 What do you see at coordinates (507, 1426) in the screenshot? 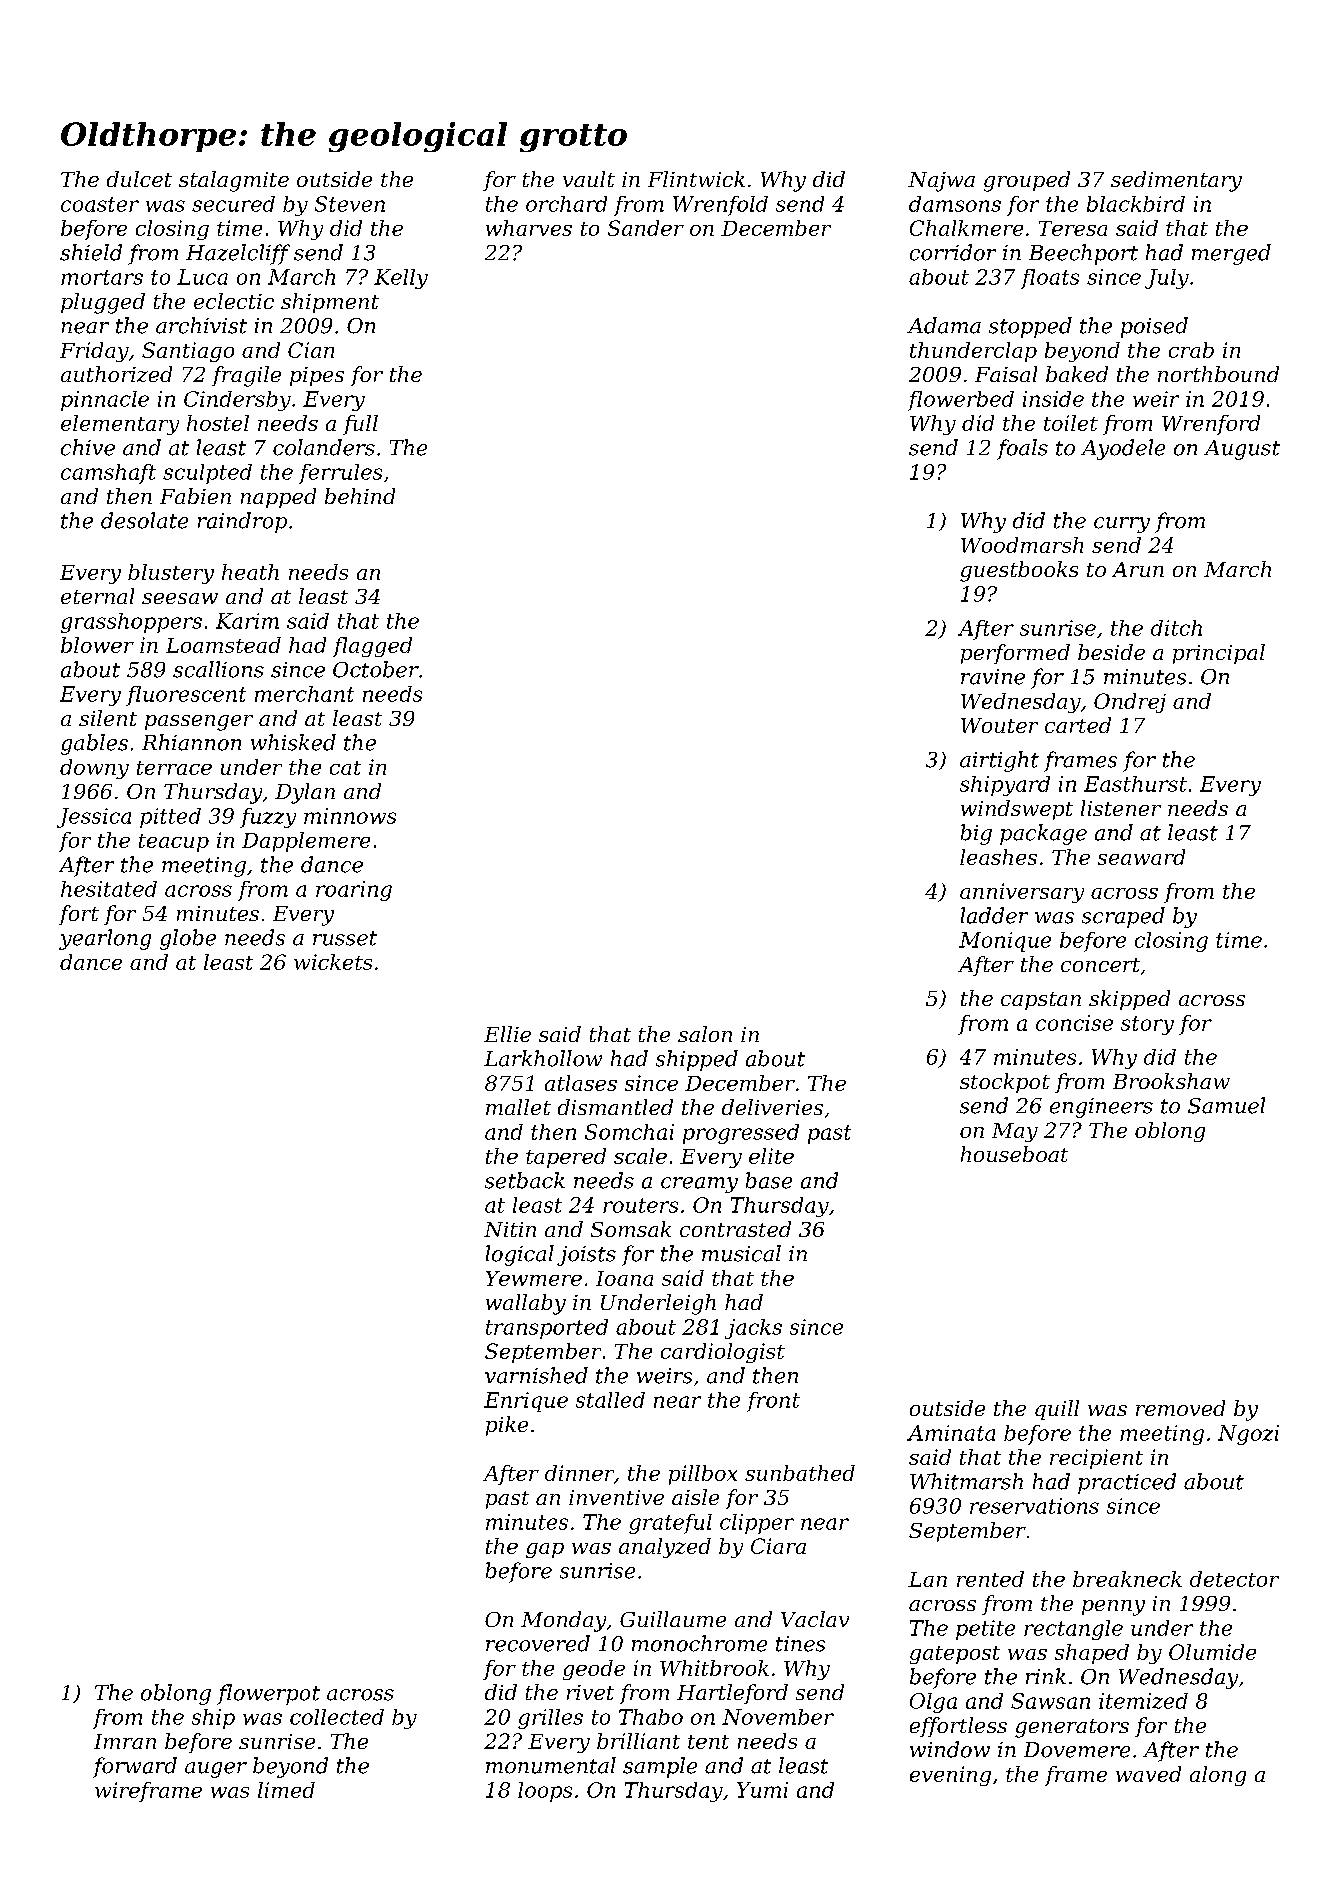
I see `pike` at bounding box center [507, 1426].
